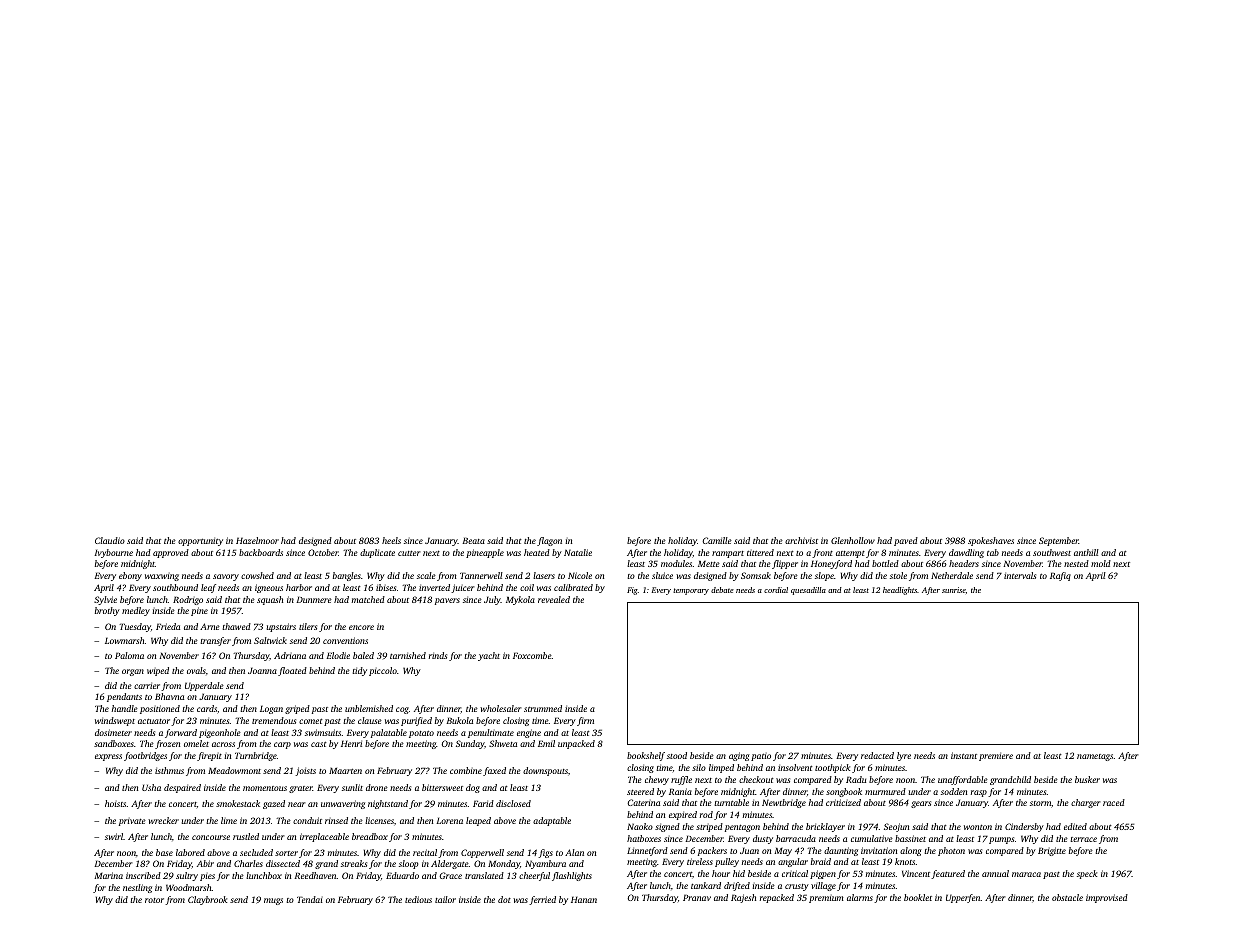  I want to click on Bukola, so click(459, 720).
